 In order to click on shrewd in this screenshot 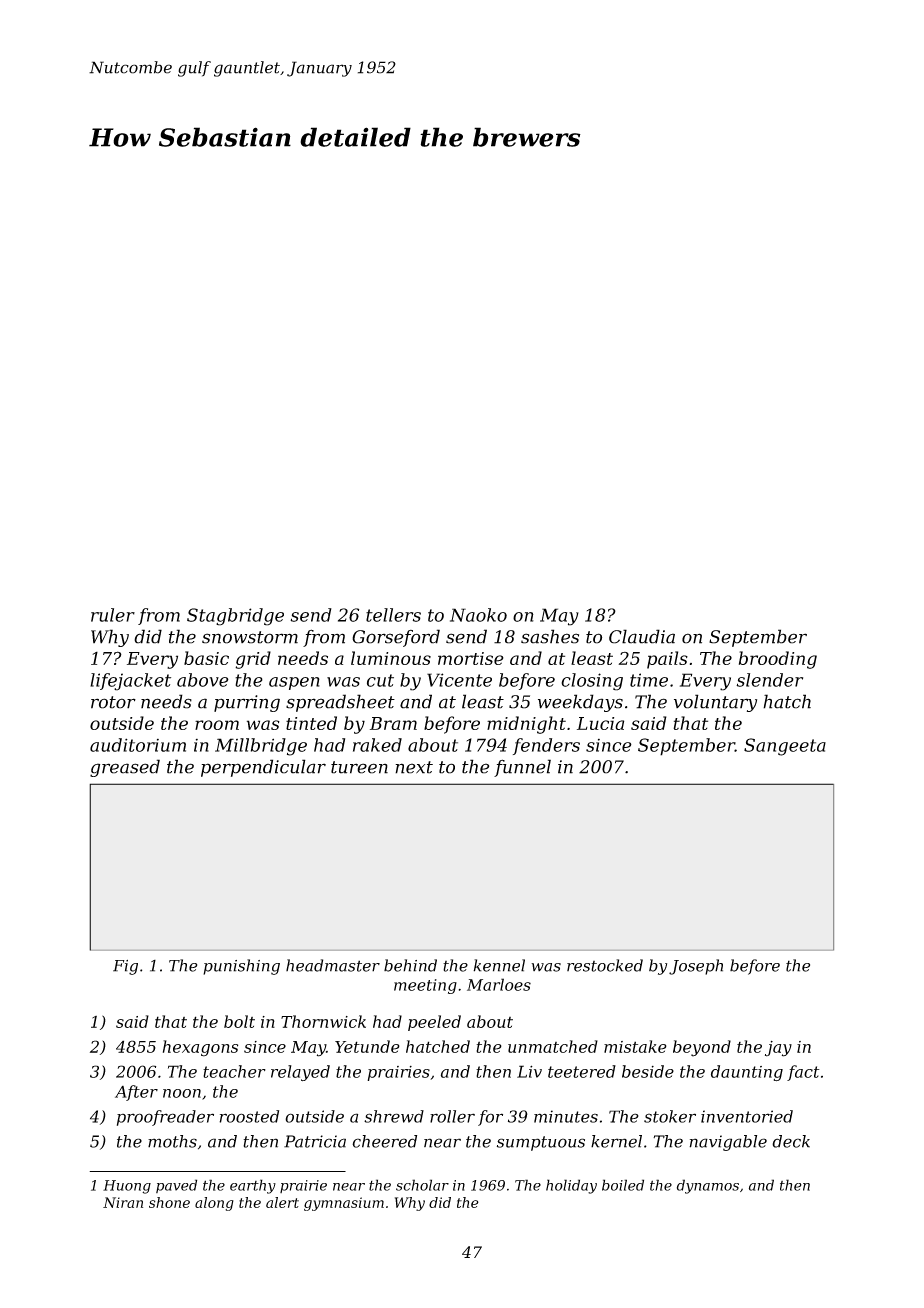, I will do `click(394, 1116)`.
